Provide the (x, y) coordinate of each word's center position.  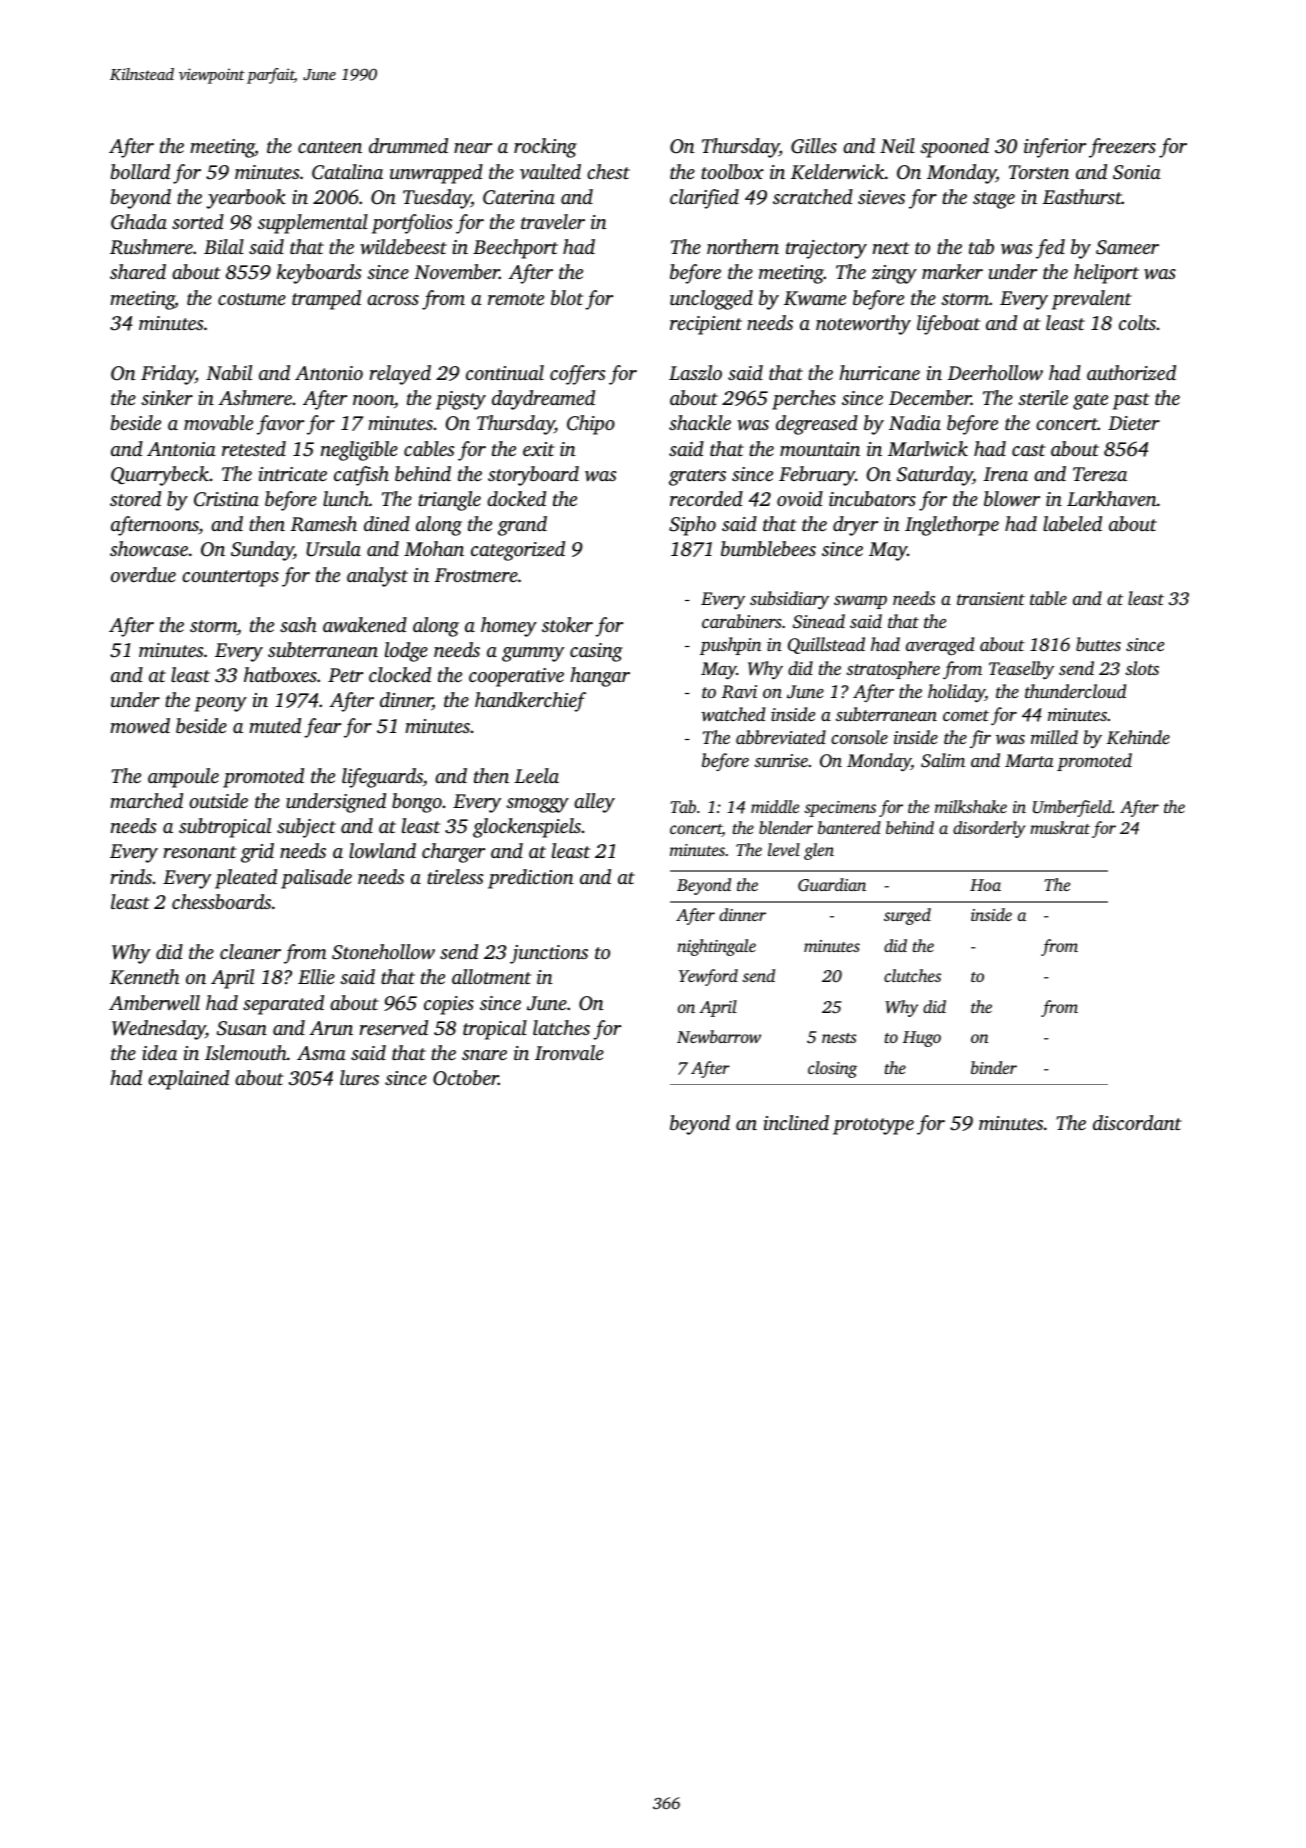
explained (188, 1080)
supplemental (313, 224)
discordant (1137, 1122)
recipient (706, 325)
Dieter (1134, 423)
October (465, 1078)
